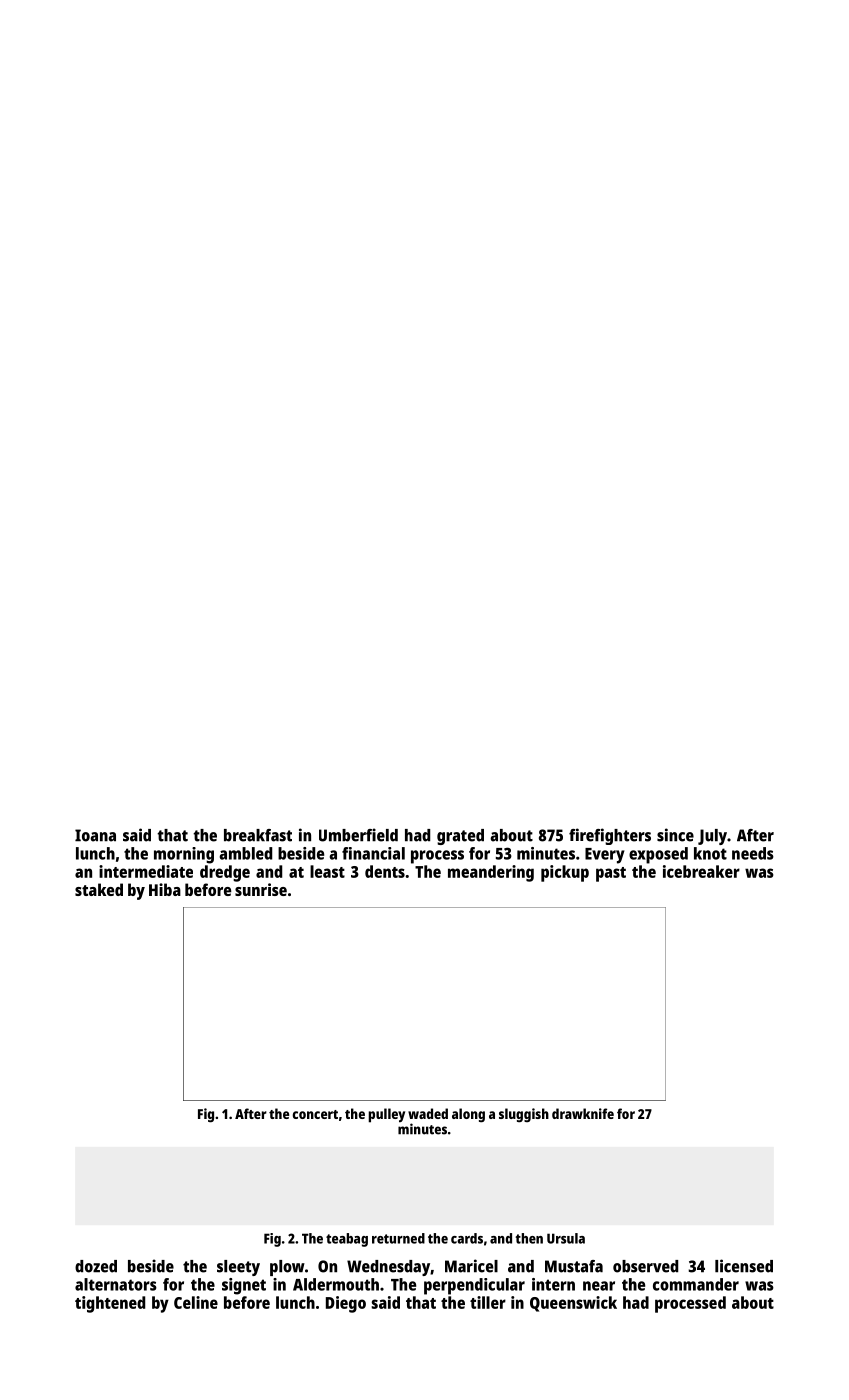 The image size is (849, 1400). What do you see at coordinates (491, 873) in the document?
I see `meandering` at bounding box center [491, 873].
